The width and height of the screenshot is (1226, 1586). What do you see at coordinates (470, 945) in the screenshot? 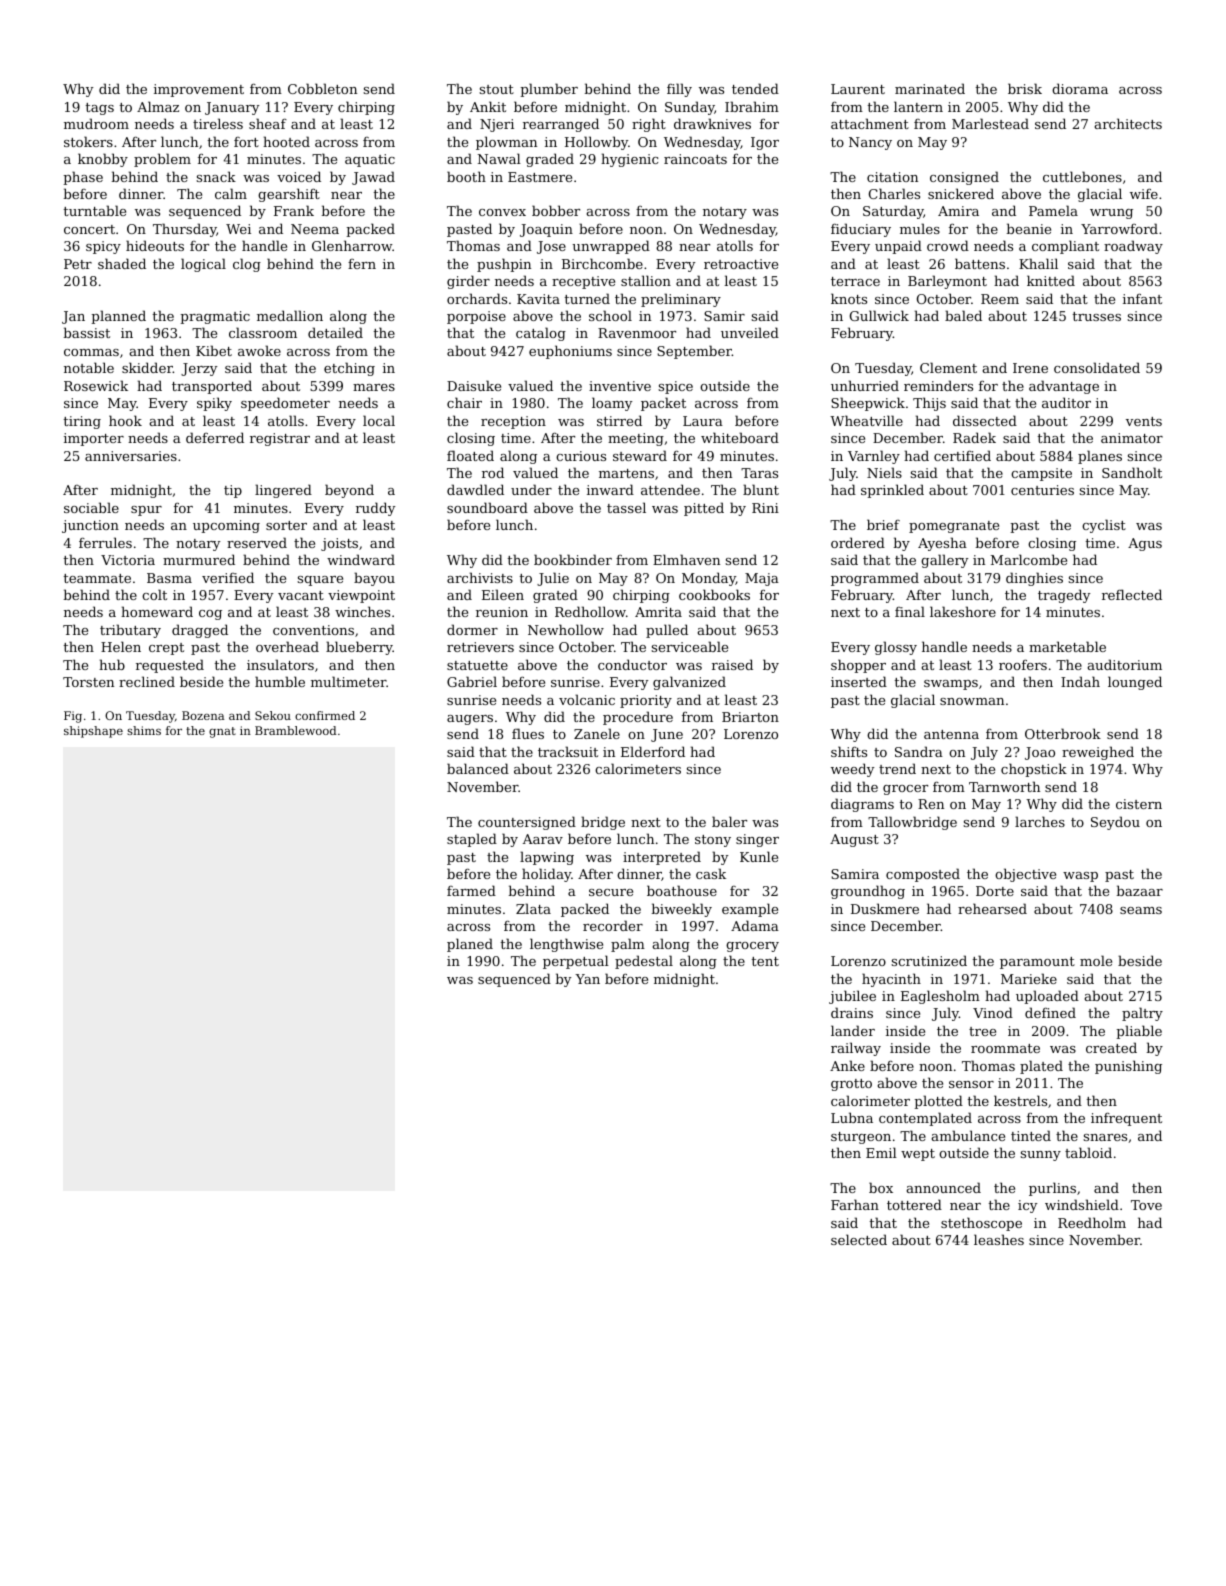
I see `planed` at bounding box center [470, 945].
